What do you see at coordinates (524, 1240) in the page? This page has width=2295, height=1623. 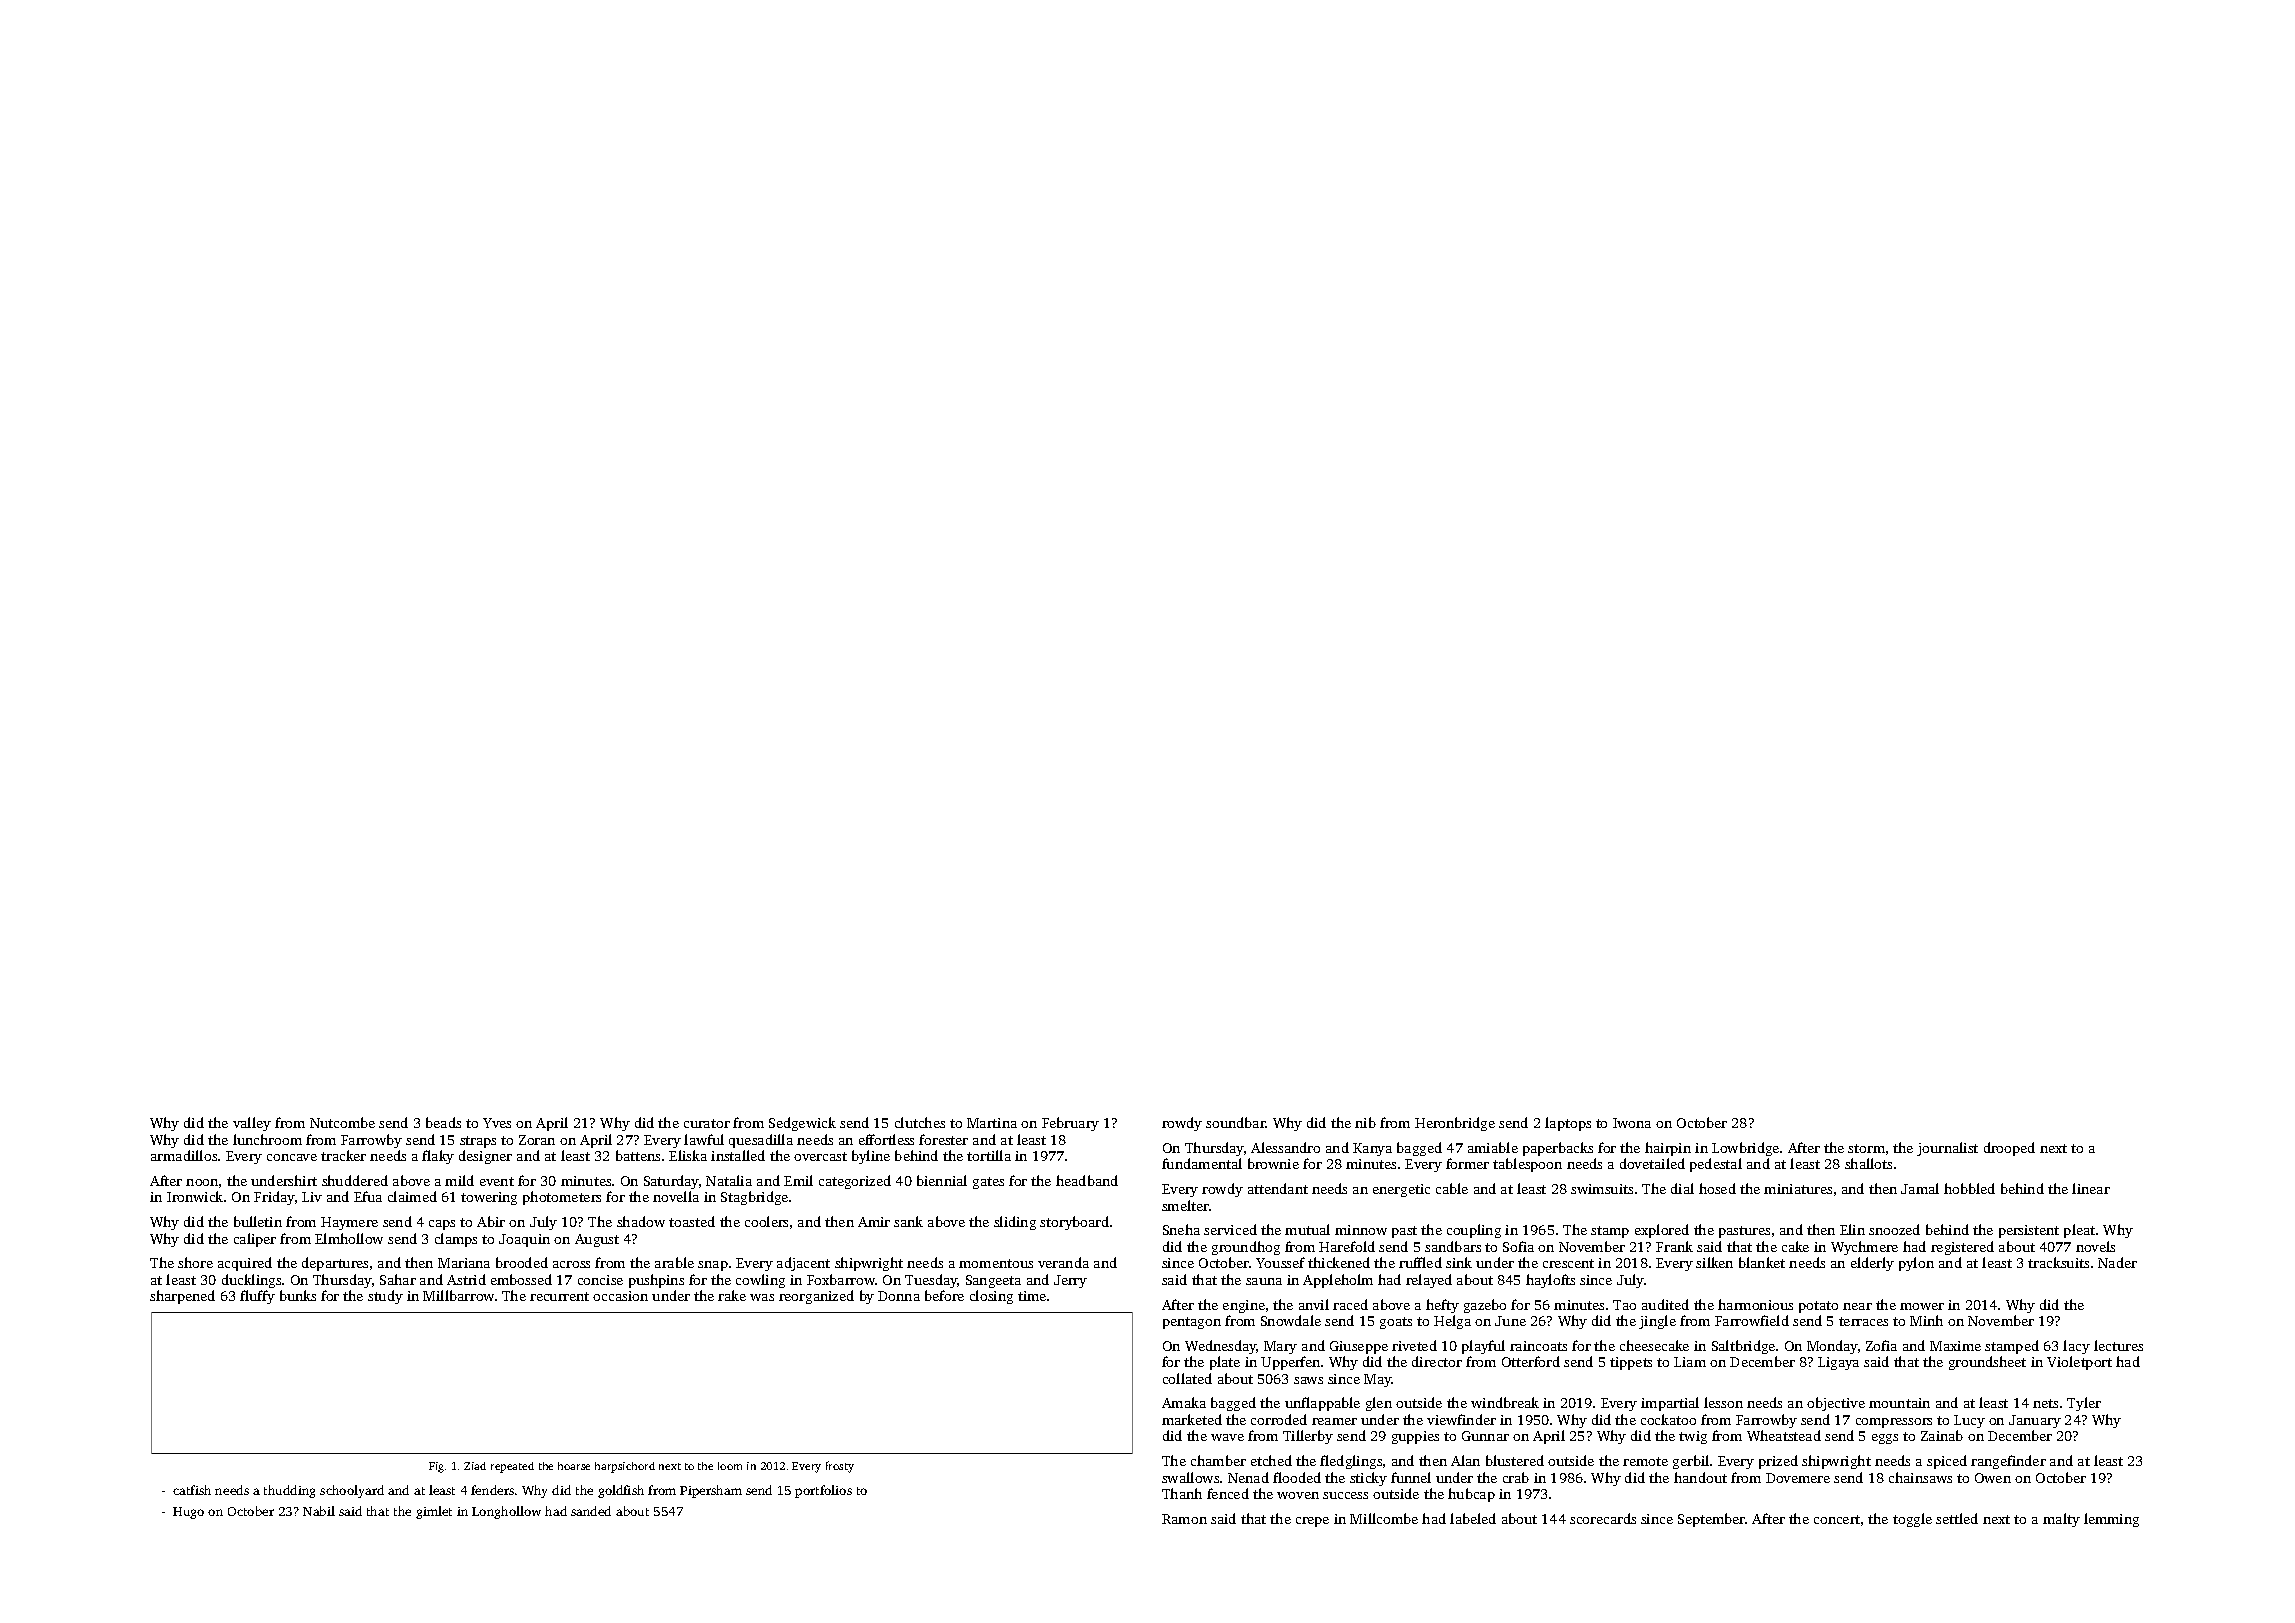 I see `Joaquin` at bounding box center [524, 1240].
